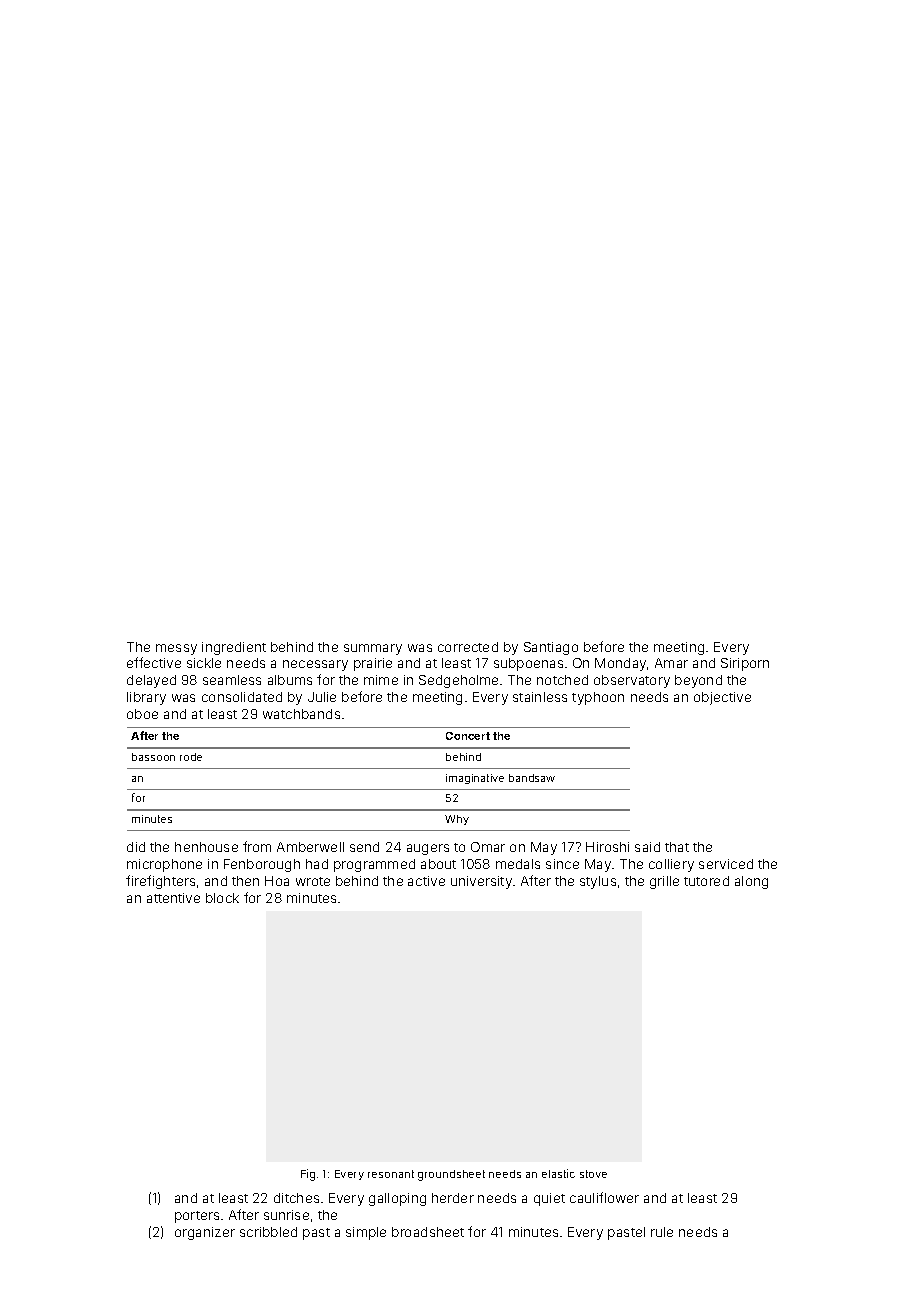 This screenshot has height=1316, width=908. Describe the element at coordinates (671, 663) in the screenshot. I see `Amar` at that location.
